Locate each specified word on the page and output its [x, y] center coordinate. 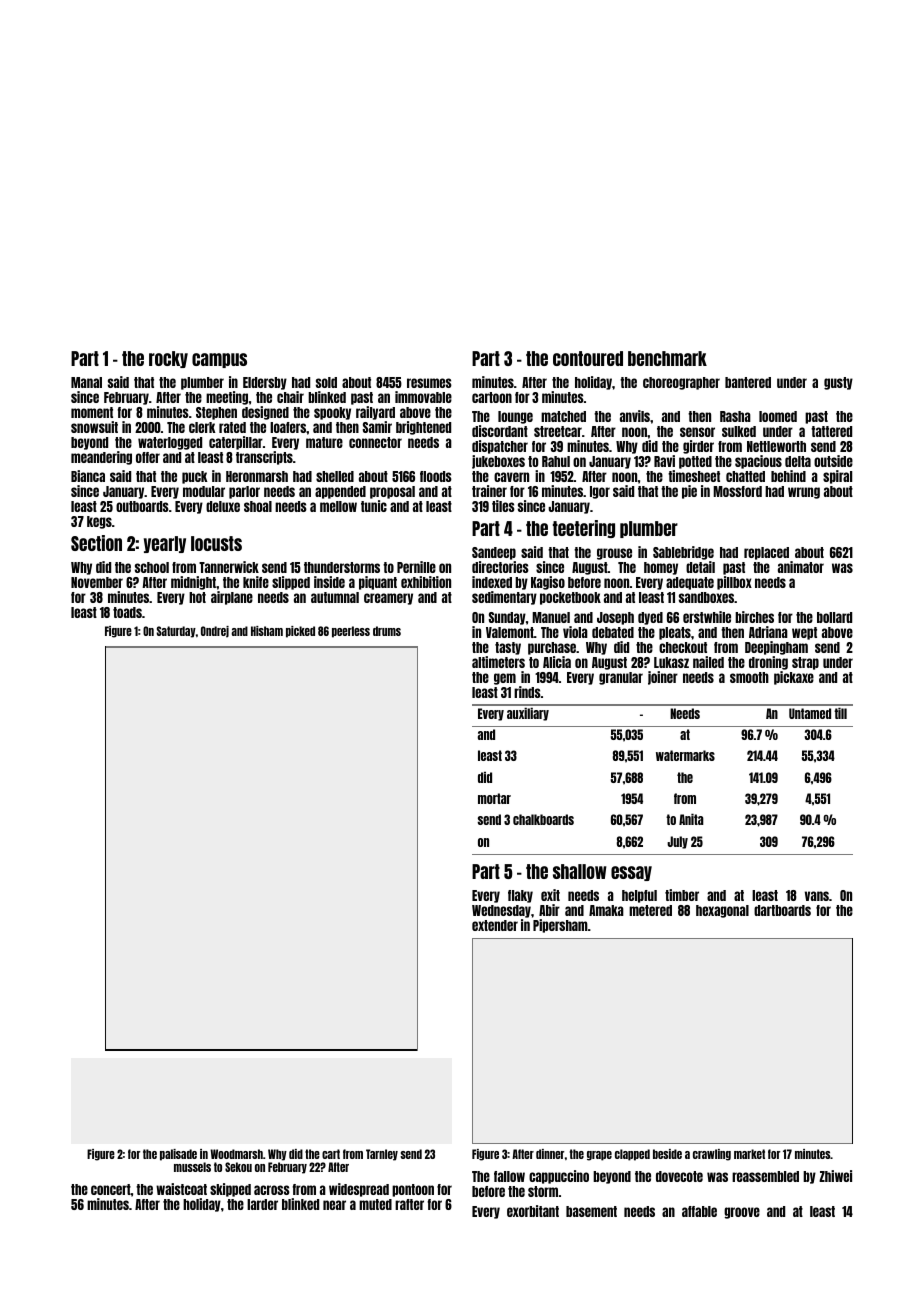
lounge [515, 417]
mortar [494, 798]
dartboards [782, 910]
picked [300, 632]
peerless [351, 632]
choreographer [681, 383]
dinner [550, 1154]
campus [219, 360]
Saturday [176, 632]
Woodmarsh [236, 1154]
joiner [663, 678]
